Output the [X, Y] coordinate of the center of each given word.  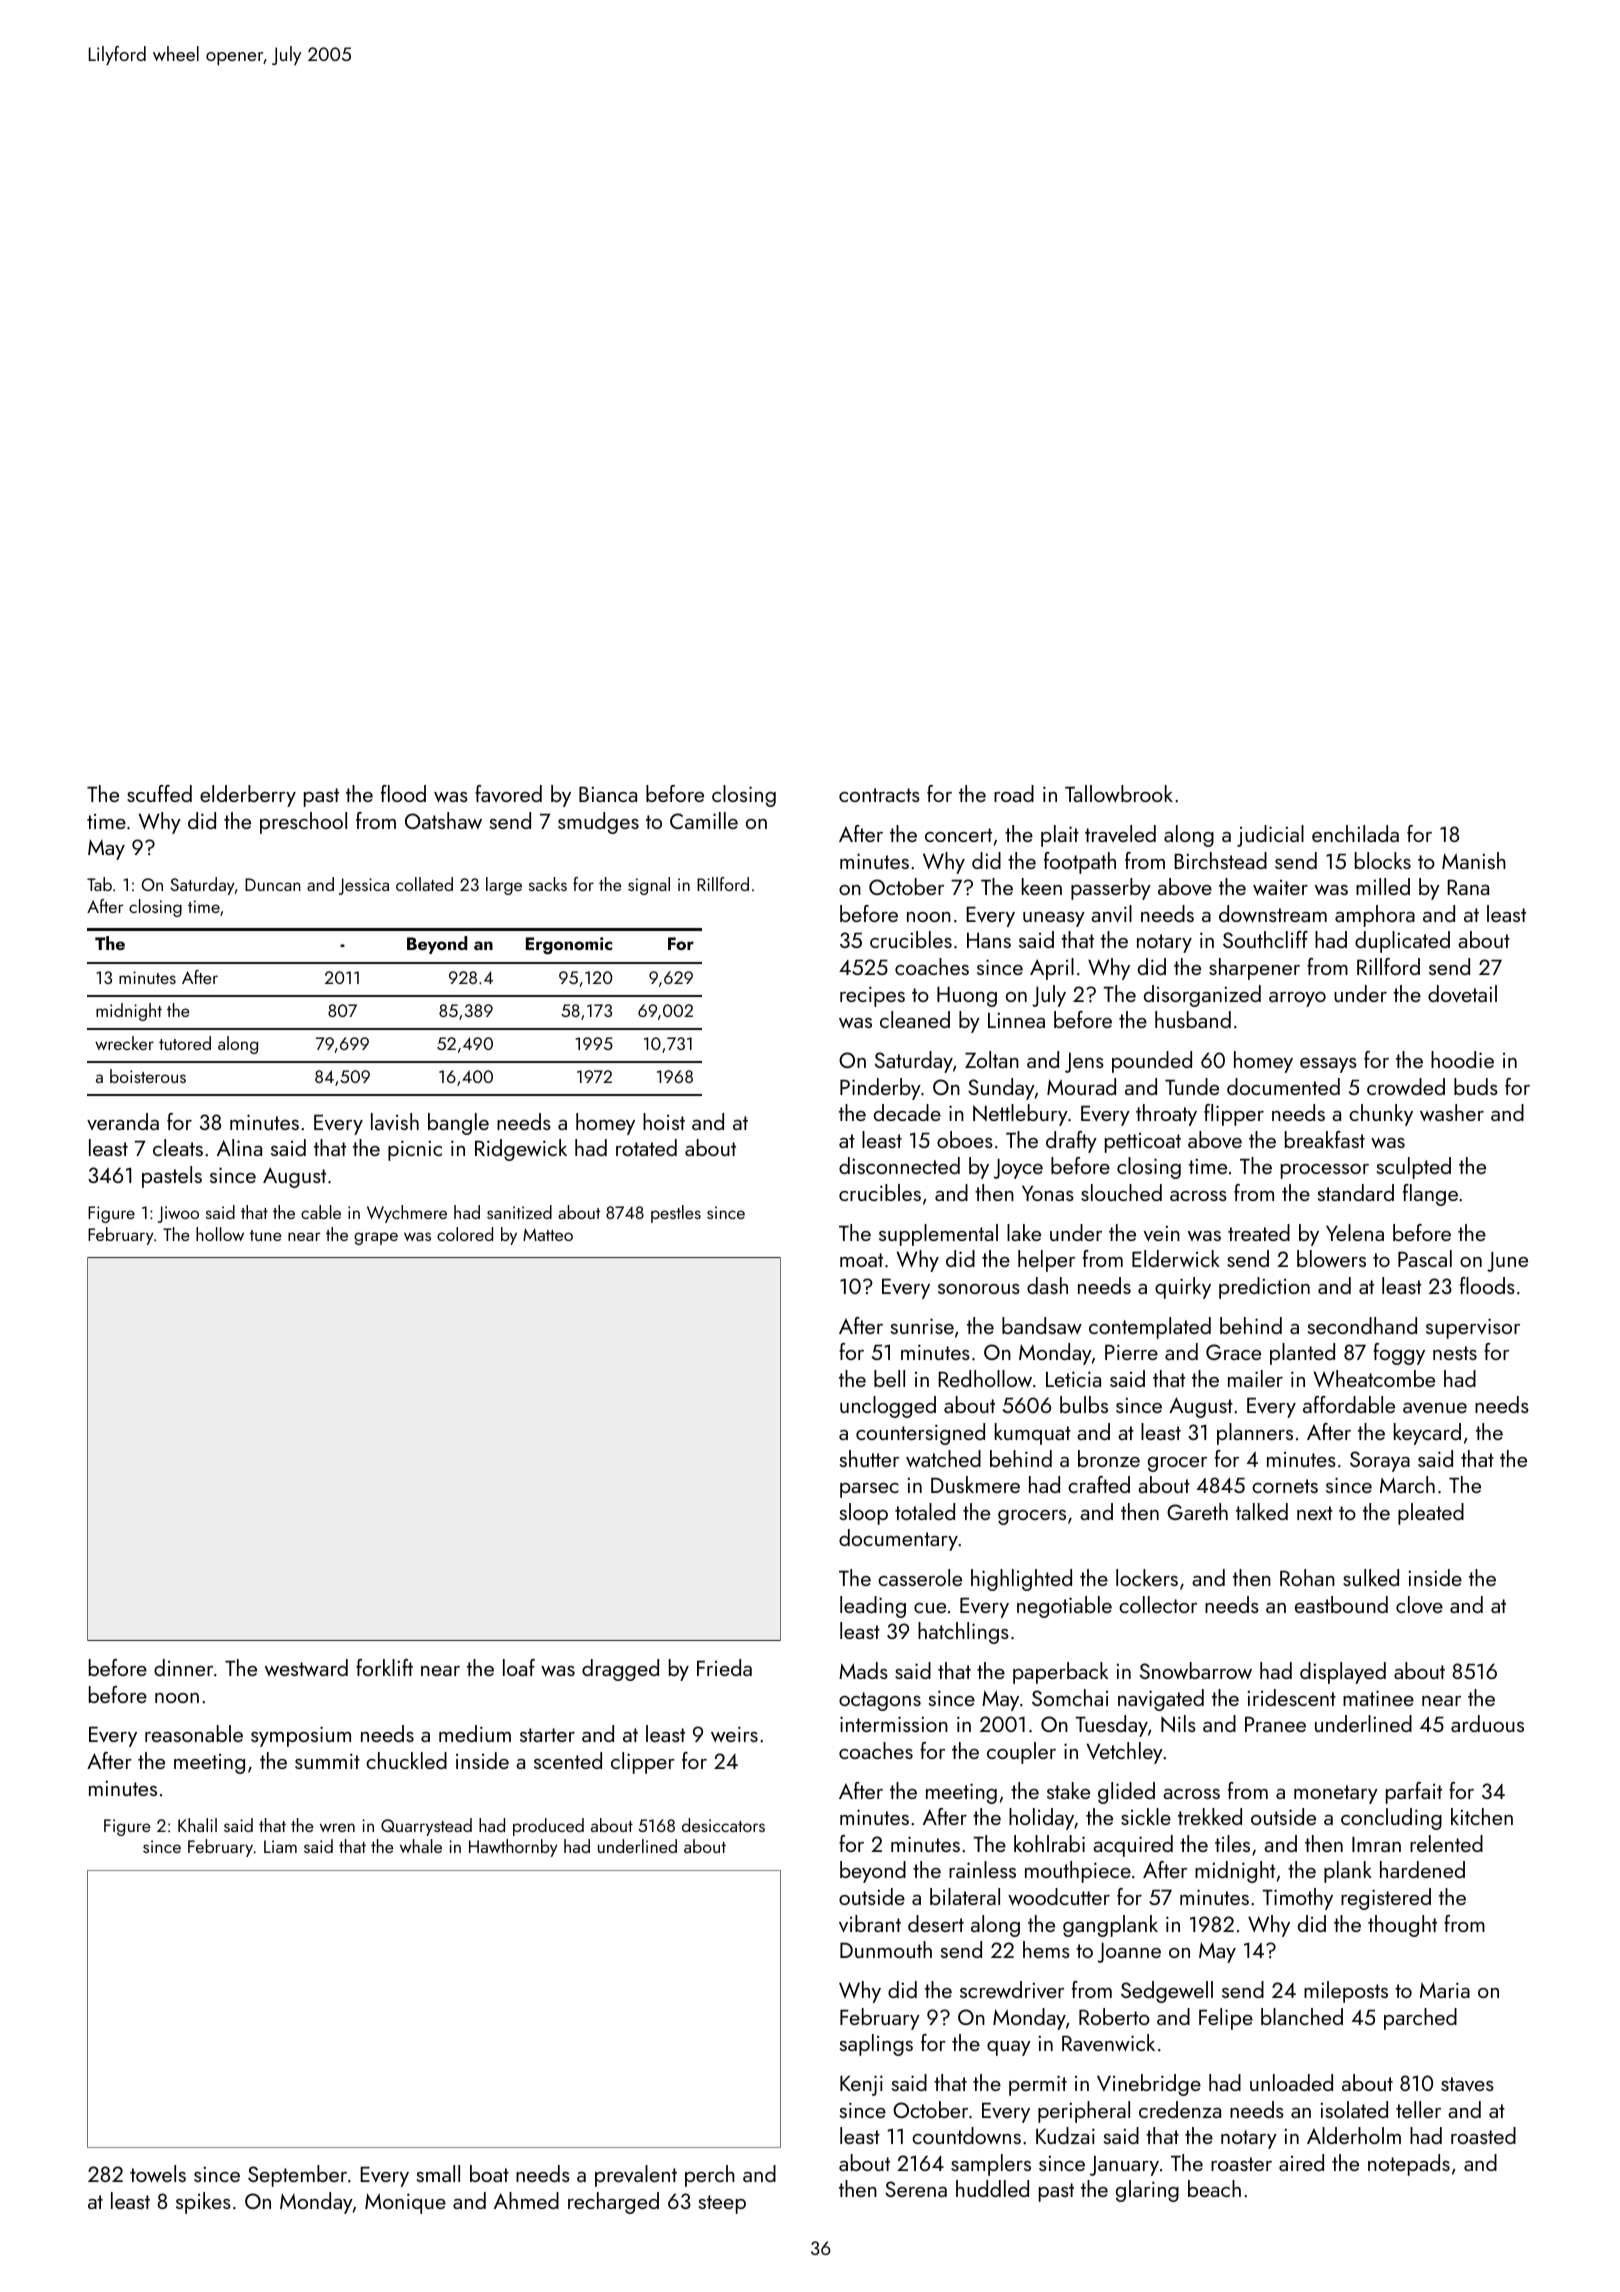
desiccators [723, 1825]
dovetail [1462, 994]
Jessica [364, 886]
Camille [704, 820]
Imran [1376, 1844]
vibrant [870, 1924]
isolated [1354, 2109]
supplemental [938, 1235]
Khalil [197, 1825]
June [1507, 1261]
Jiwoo [178, 1214]
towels [158, 2173]
